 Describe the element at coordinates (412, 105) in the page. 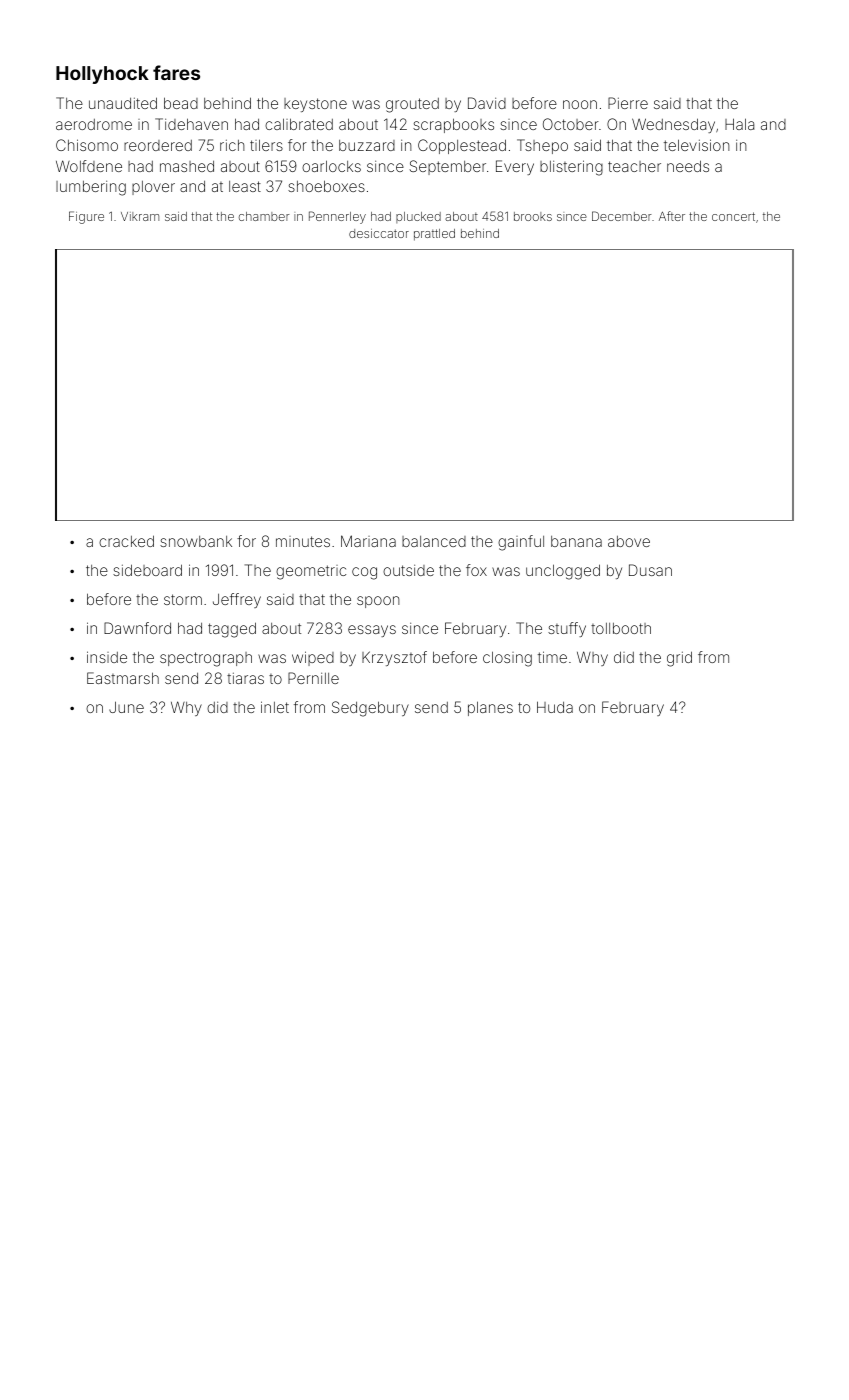

I see `grouted` at that location.
